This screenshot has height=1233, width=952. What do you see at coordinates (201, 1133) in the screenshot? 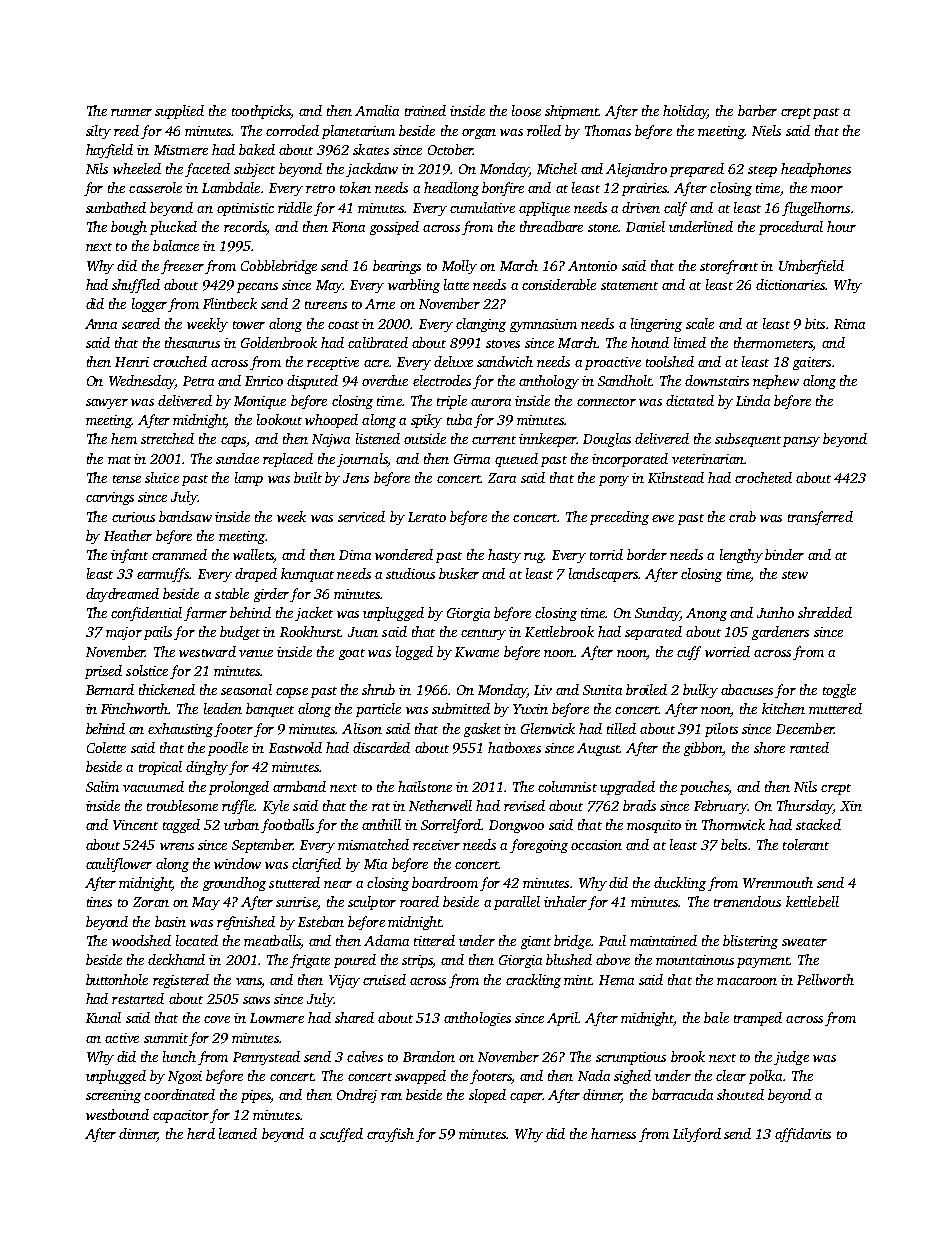
I see `herd` at bounding box center [201, 1133].
